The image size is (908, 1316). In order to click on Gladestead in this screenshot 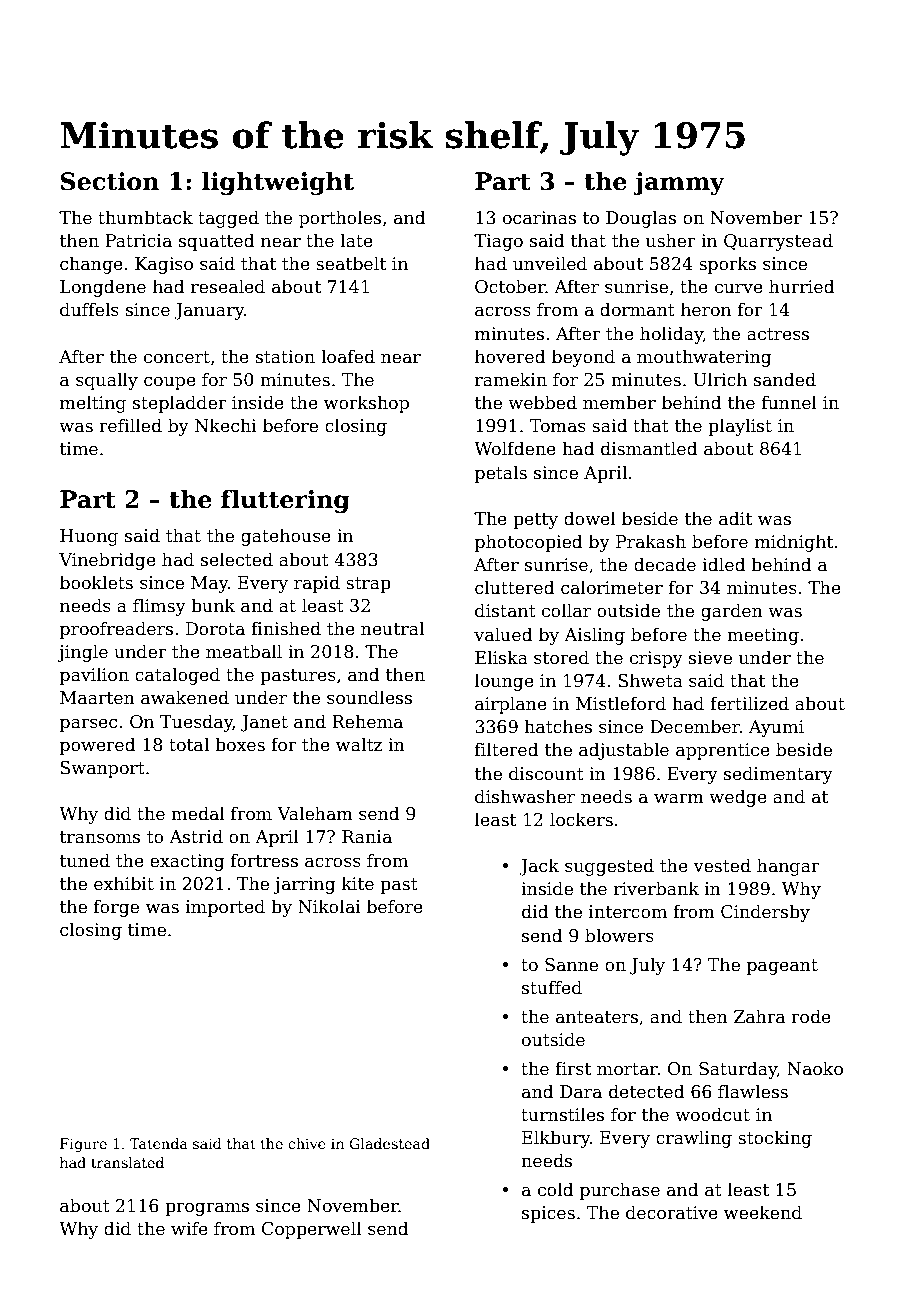, I will do `click(389, 1143)`.
